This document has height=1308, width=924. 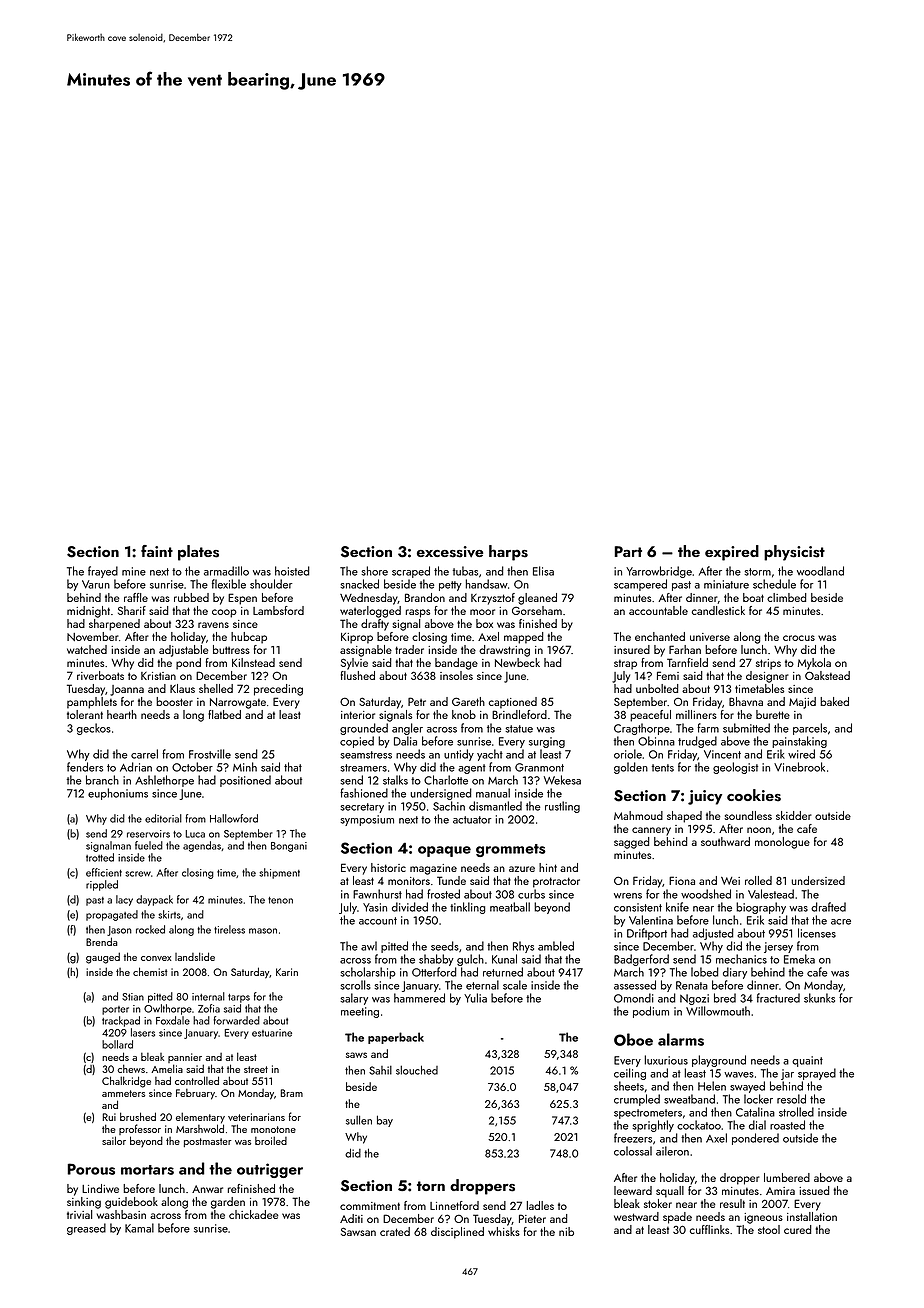 I want to click on noon, so click(x=759, y=830).
